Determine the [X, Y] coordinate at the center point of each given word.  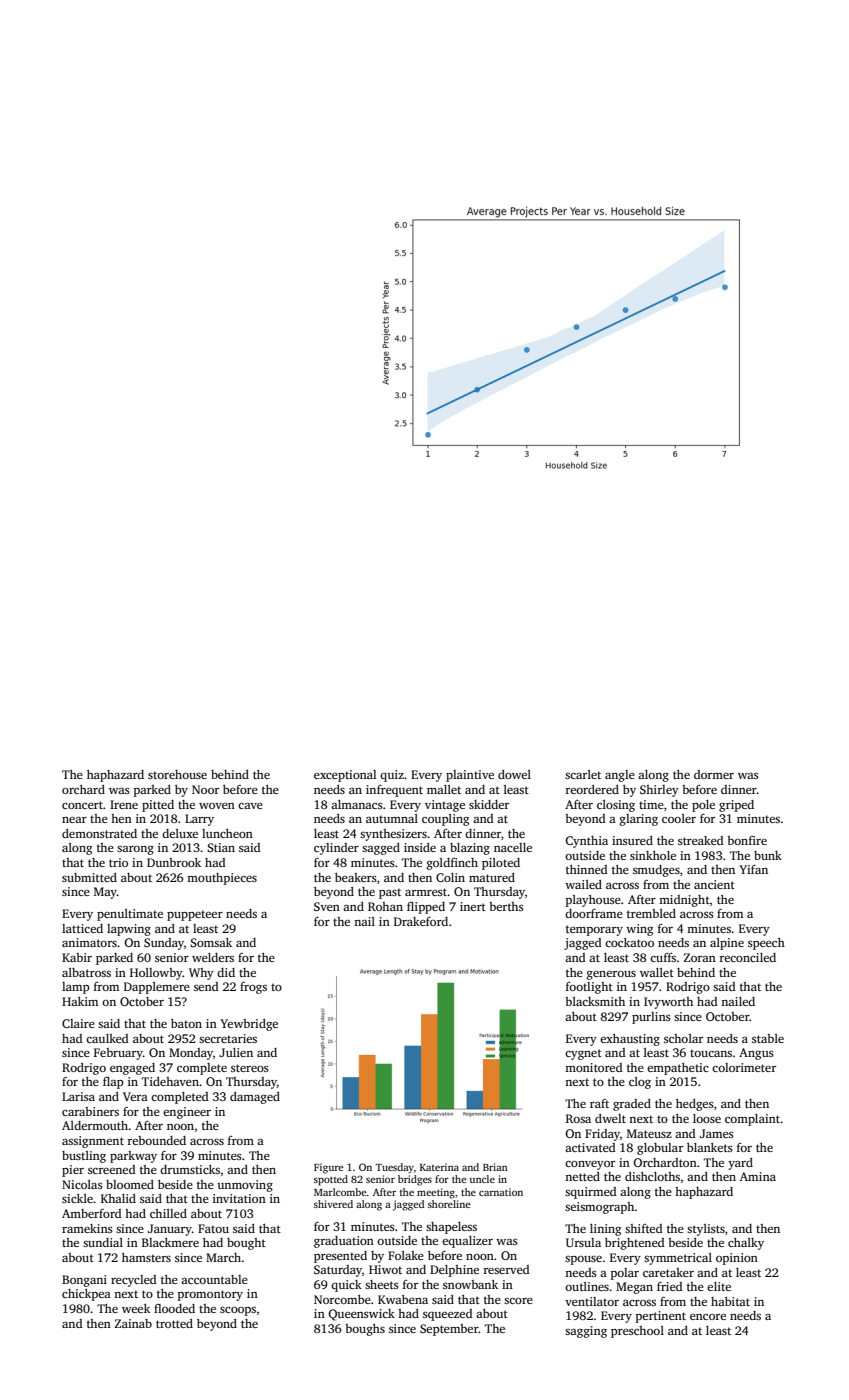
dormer [714, 774]
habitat [730, 1301]
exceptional [345, 776]
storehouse [177, 774]
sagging [586, 1332]
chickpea [86, 1295]
